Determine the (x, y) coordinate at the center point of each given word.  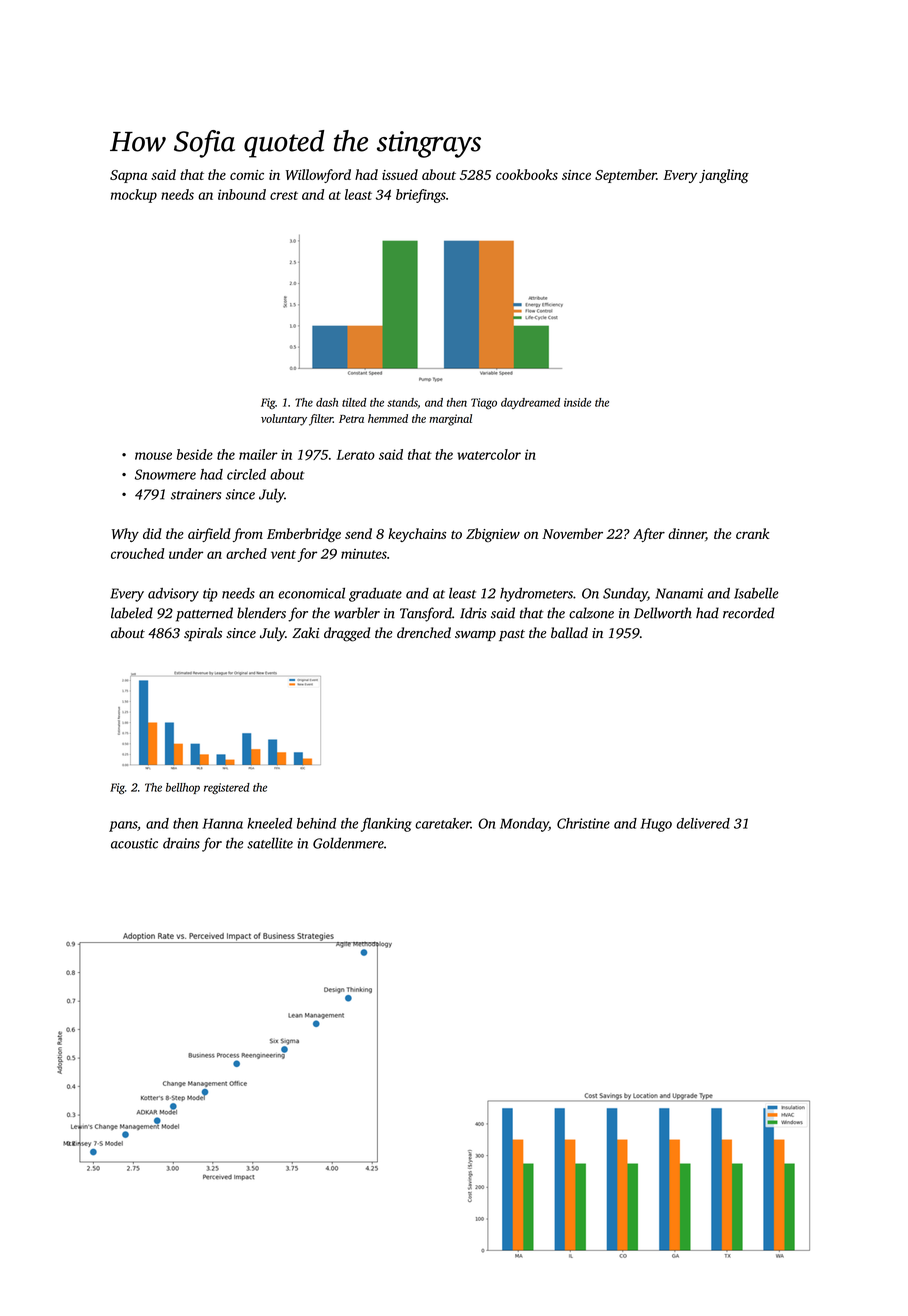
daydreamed (530, 403)
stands (402, 403)
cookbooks (527, 174)
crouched (137, 553)
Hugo (656, 825)
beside (195, 454)
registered (227, 788)
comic (247, 175)
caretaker (443, 823)
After (649, 535)
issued (400, 174)
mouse (153, 456)
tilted (354, 402)
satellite (270, 843)
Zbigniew (493, 535)
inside (577, 402)
